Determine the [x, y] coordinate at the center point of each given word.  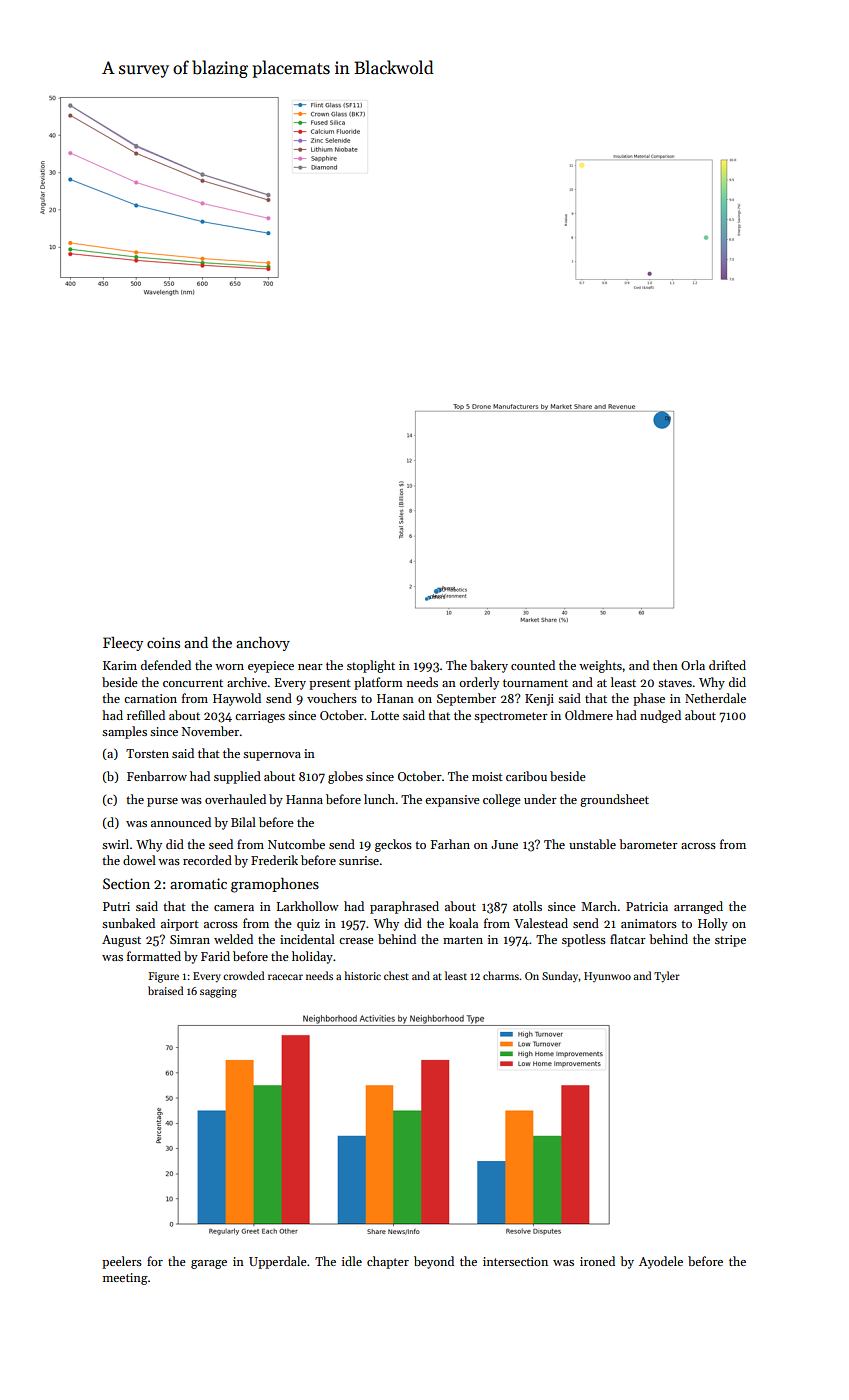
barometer [648, 844]
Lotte [385, 715]
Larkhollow [307, 906]
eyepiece [271, 667]
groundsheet [614, 800]
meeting [125, 1279]
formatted [154, 956]
